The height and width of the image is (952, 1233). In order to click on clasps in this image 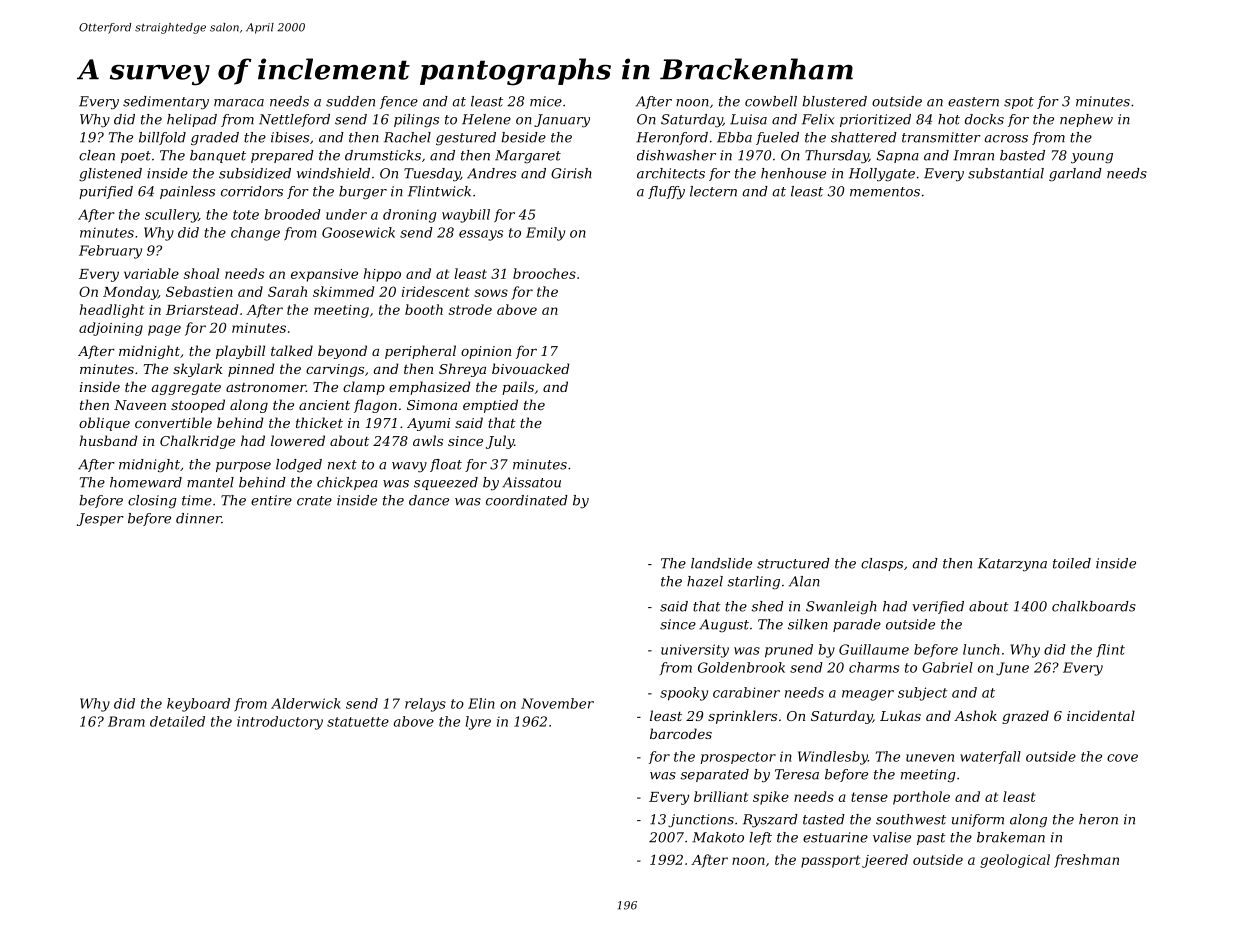, I will do `click(882, 564)`.
